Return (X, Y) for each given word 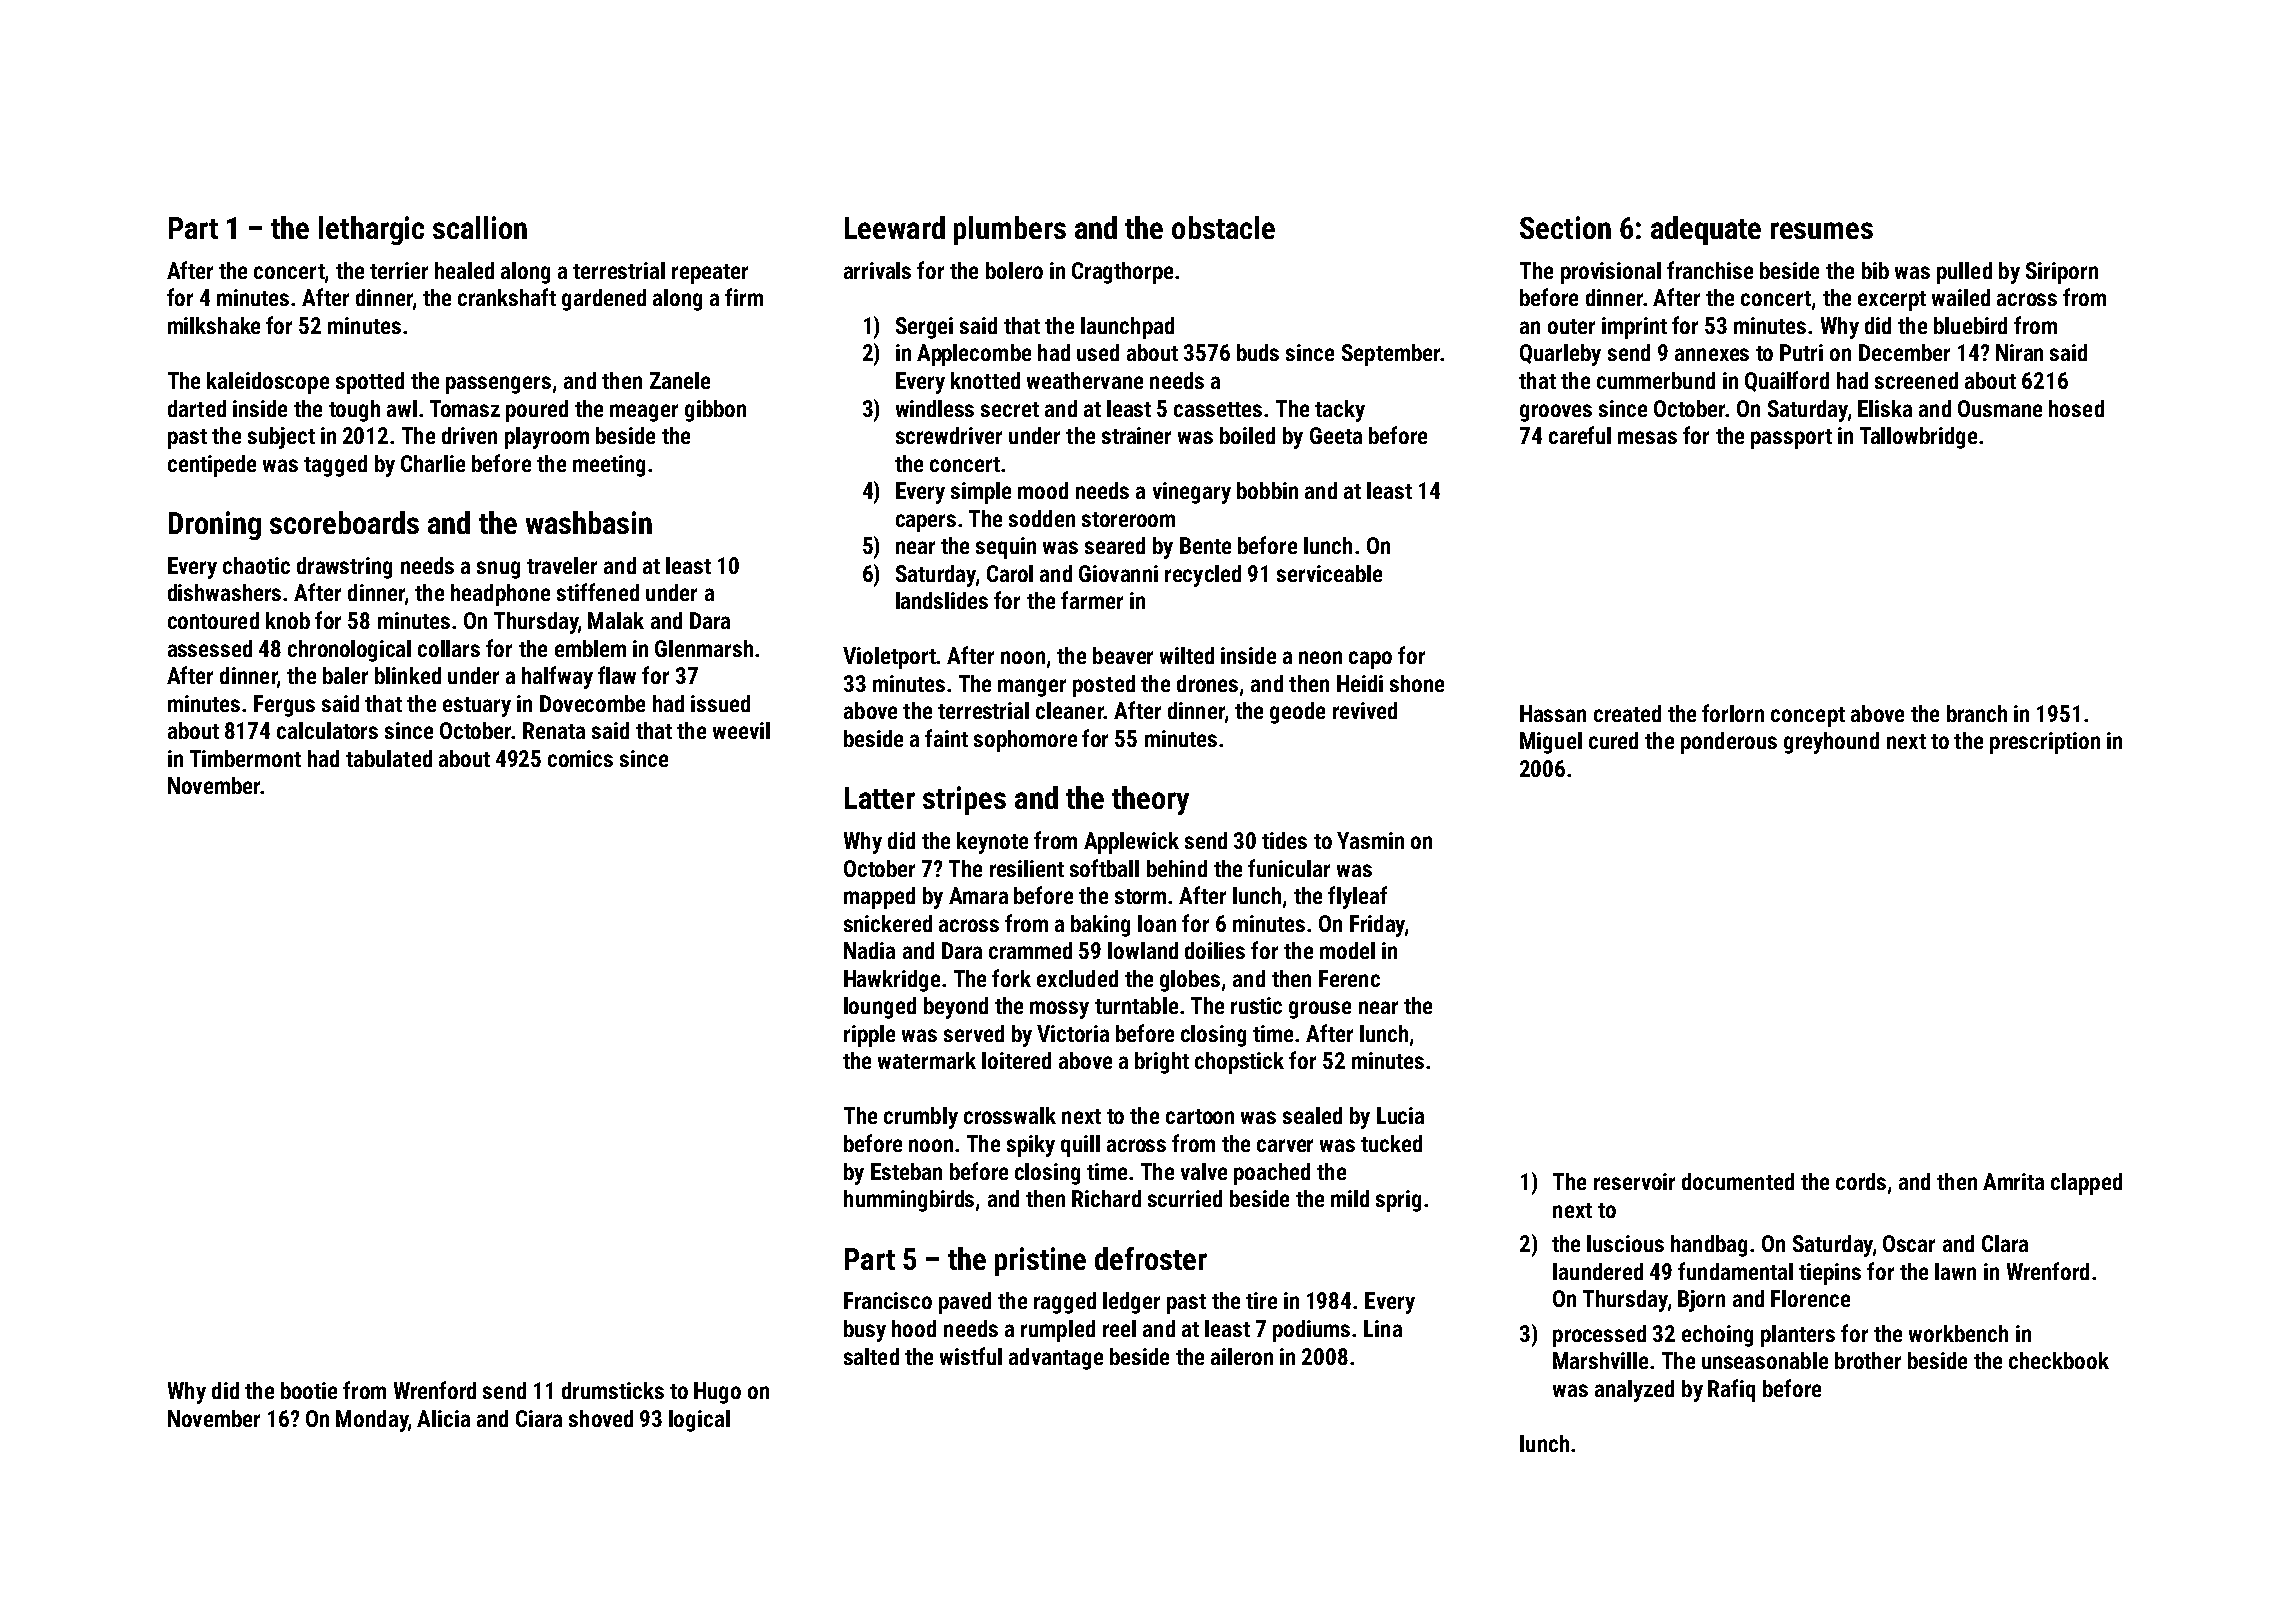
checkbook (2059, 1360)
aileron (1242, 1356)
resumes (1822, 230)
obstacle (1223, 227)
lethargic (371, 230)
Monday (372, 1421)
